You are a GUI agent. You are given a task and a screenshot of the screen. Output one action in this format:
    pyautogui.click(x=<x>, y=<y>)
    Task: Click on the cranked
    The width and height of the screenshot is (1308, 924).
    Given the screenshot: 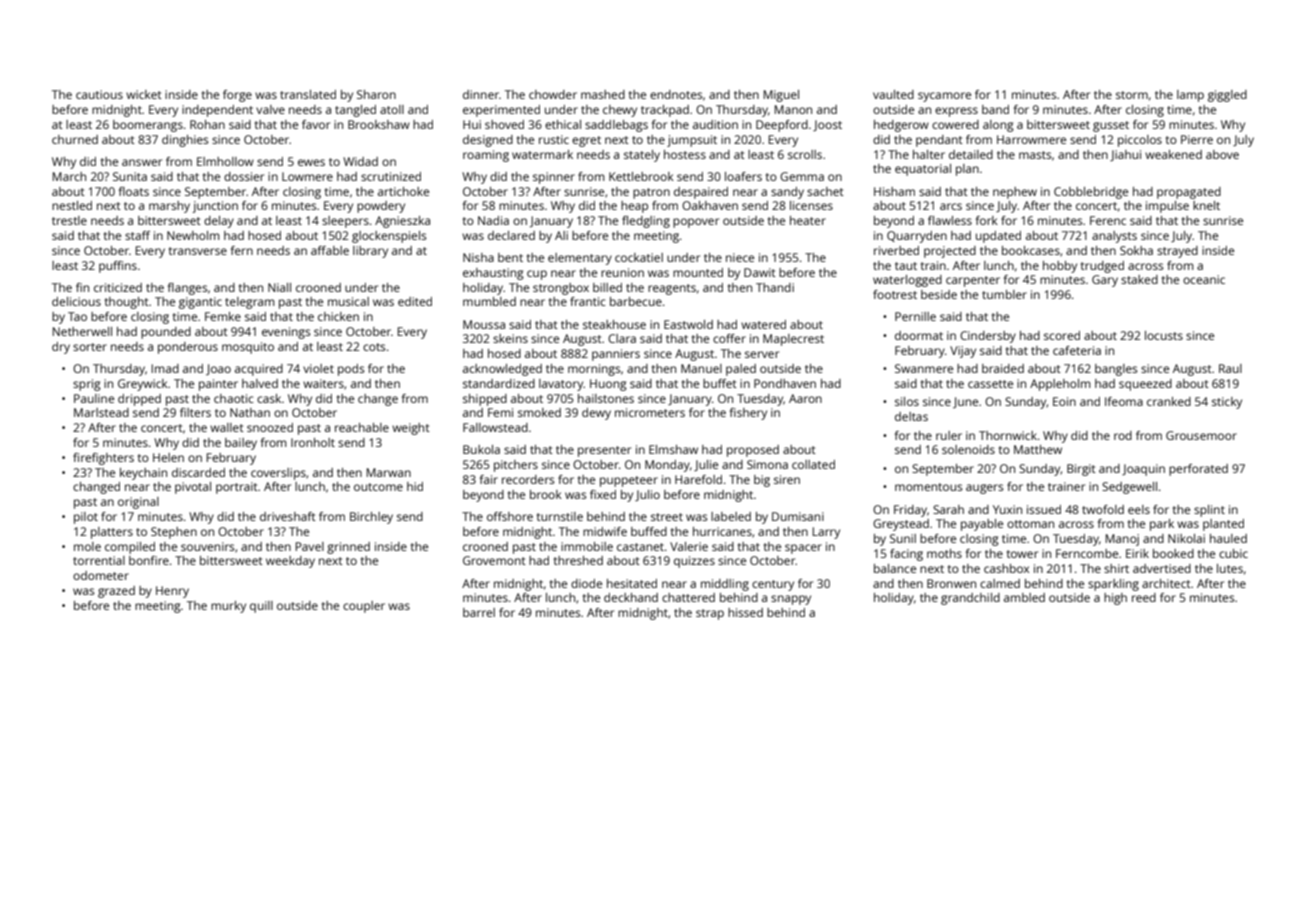 What is the action you would take?
    pyautogui.click(x=1169, y=401)
